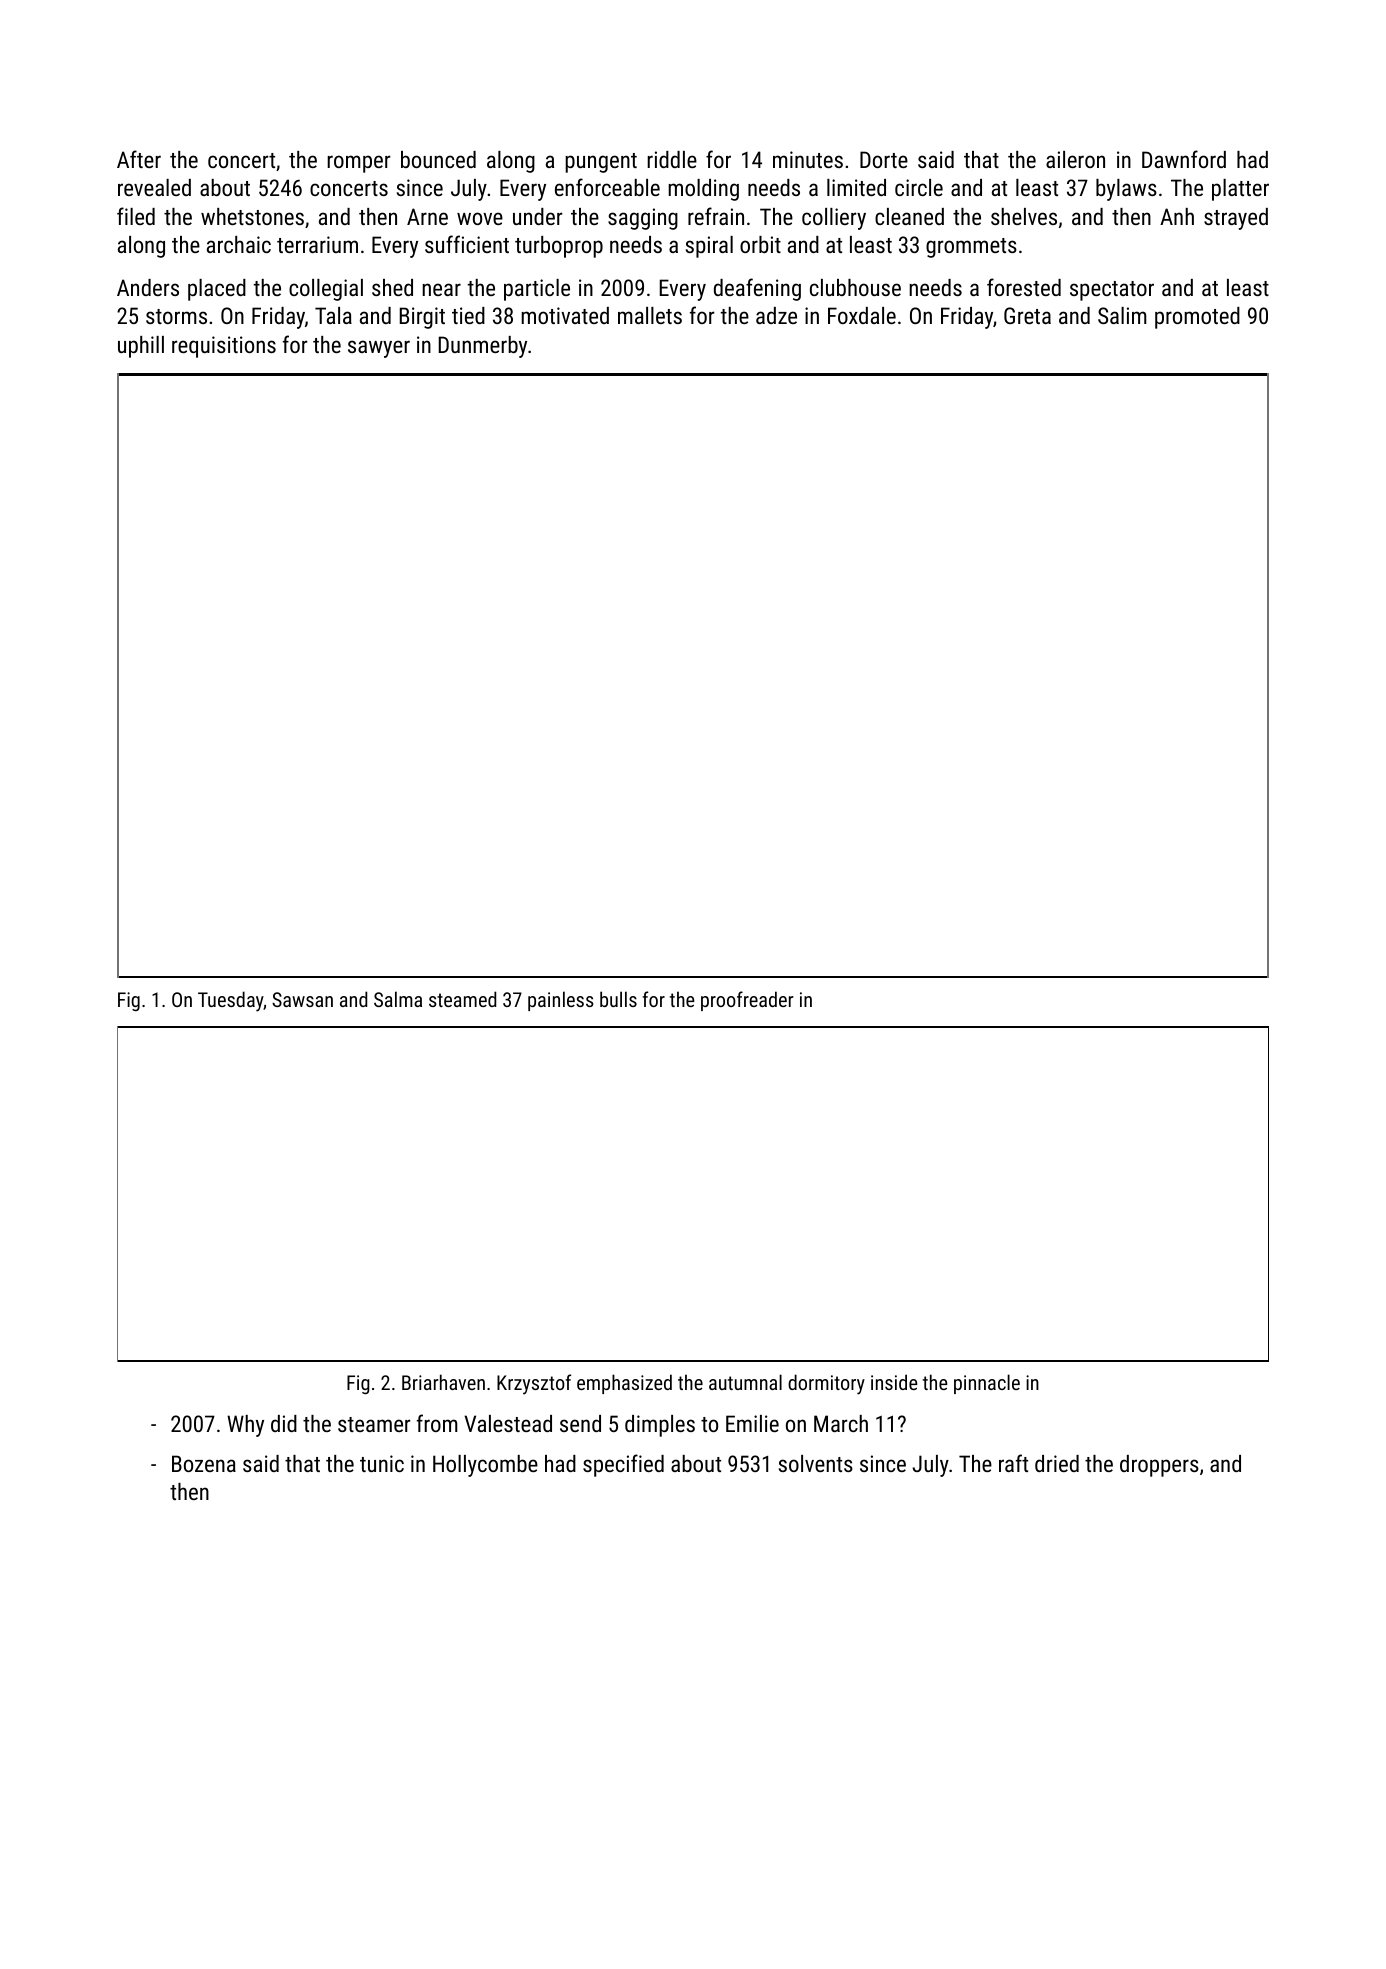 The height and width of the image is (1969, 1386). What do you see at coordinates (358, 164) in the image?
I see `romper` at bounding box center [358, 164].
